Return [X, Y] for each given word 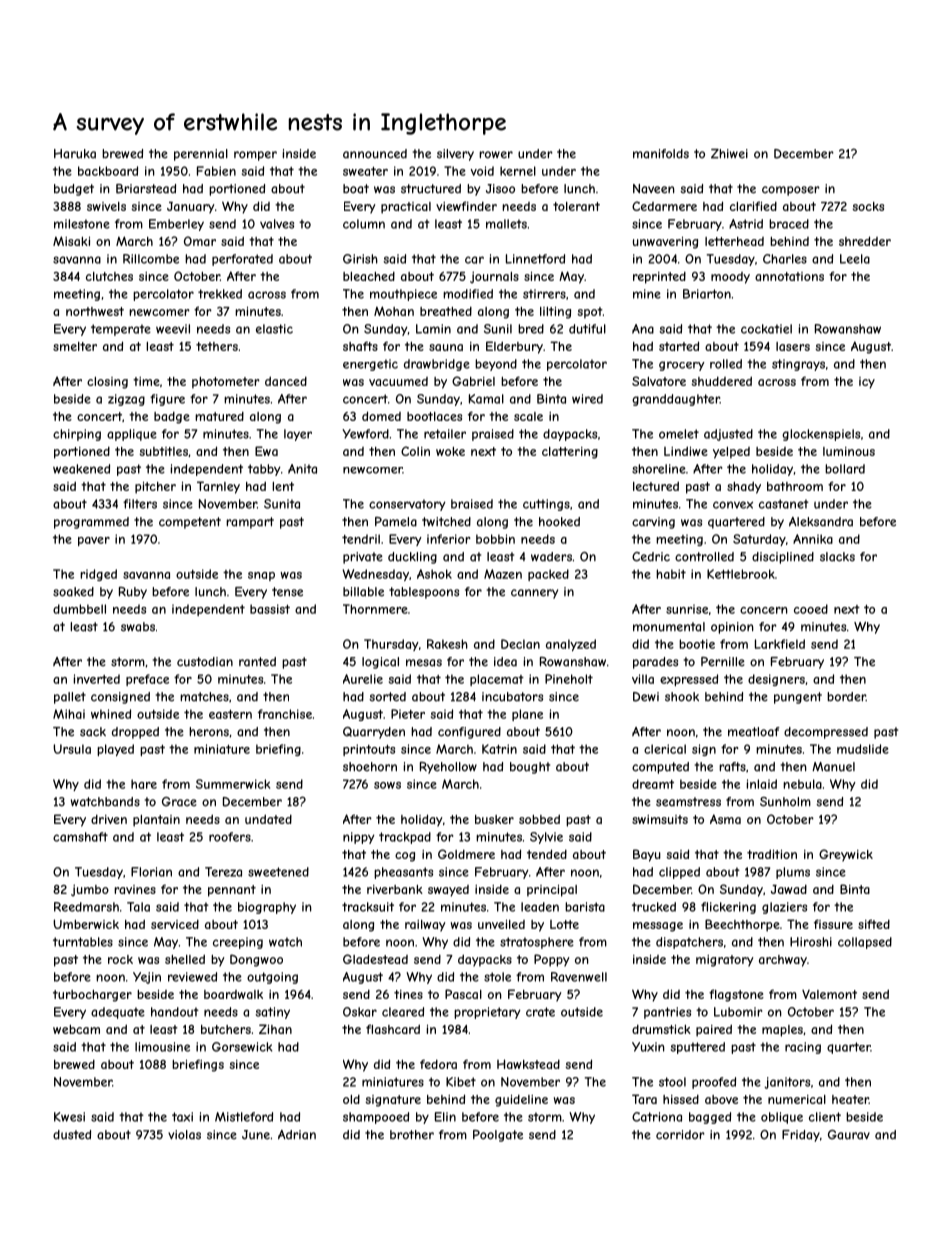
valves [277, 224]
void [482, 171]
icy [867, 383]
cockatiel [766, 329]
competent [190, 523]
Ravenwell [579, 977]
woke [450, 451]
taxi [182, 1117]
